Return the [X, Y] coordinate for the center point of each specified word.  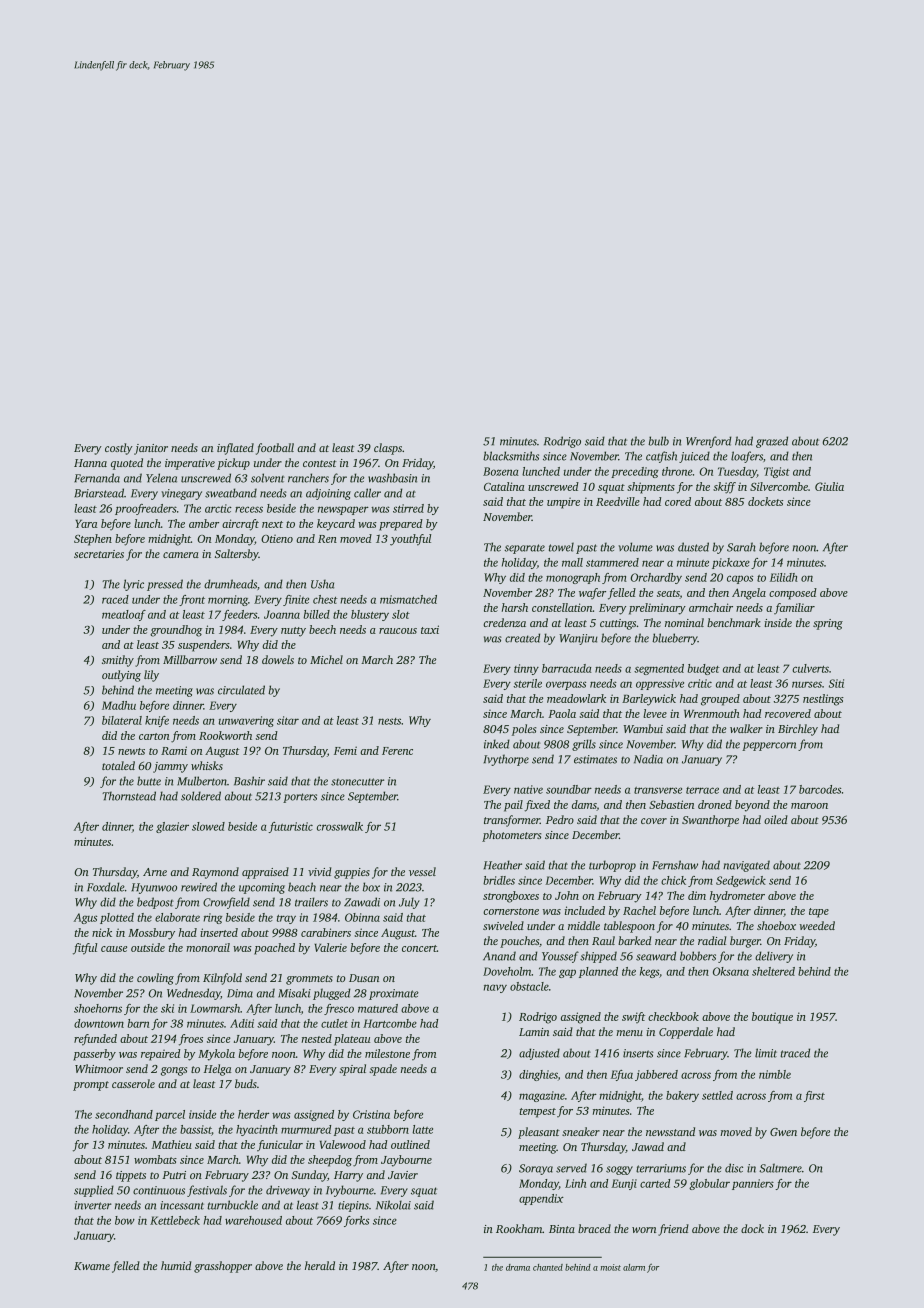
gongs [174, 1071]
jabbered [656, 1075]
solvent [268, 478]
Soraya [536, 1169]
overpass [566, 685]
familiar [794, 608]
